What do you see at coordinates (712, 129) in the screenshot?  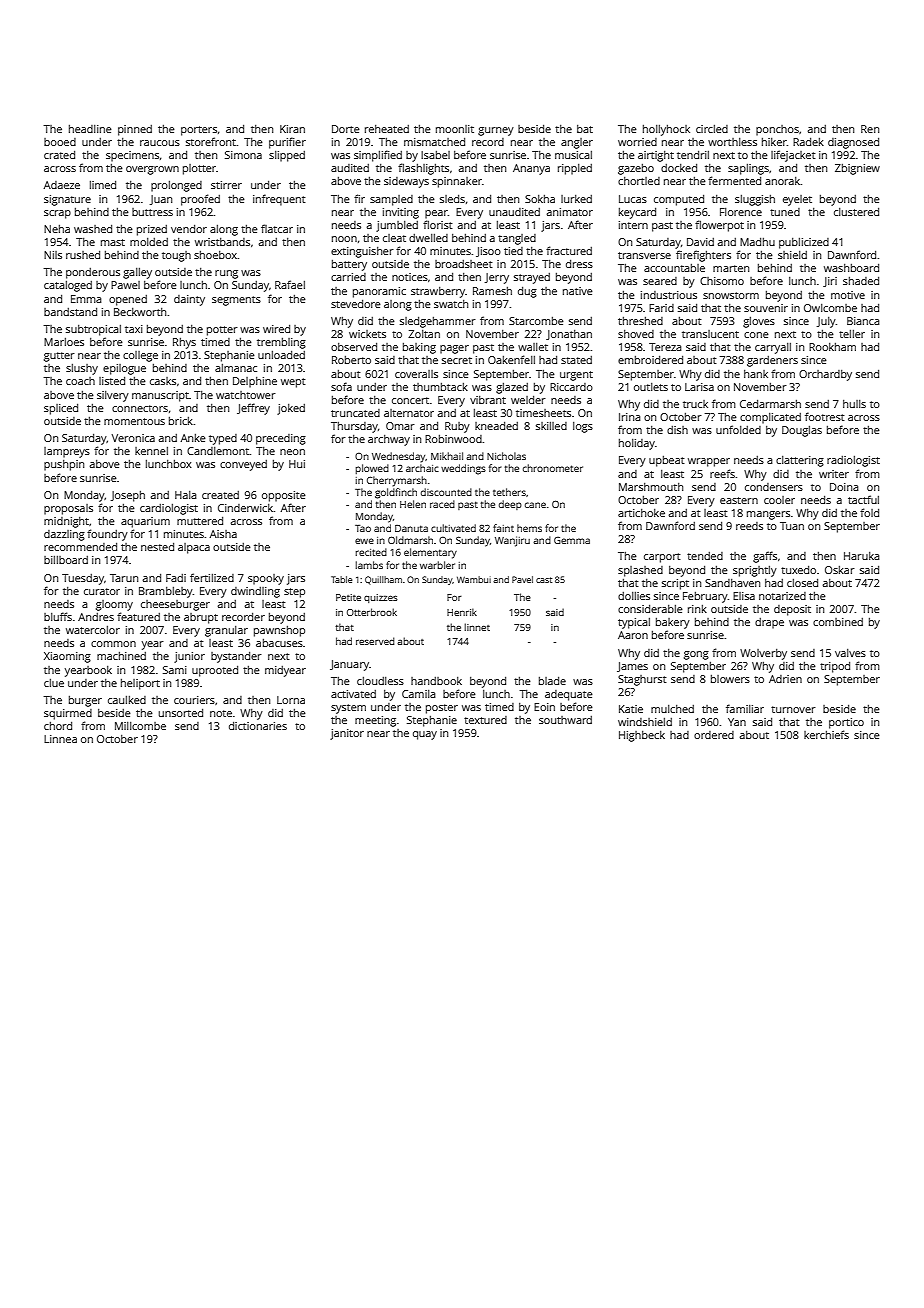 I see `circled` at bounding box center [712, 129].
